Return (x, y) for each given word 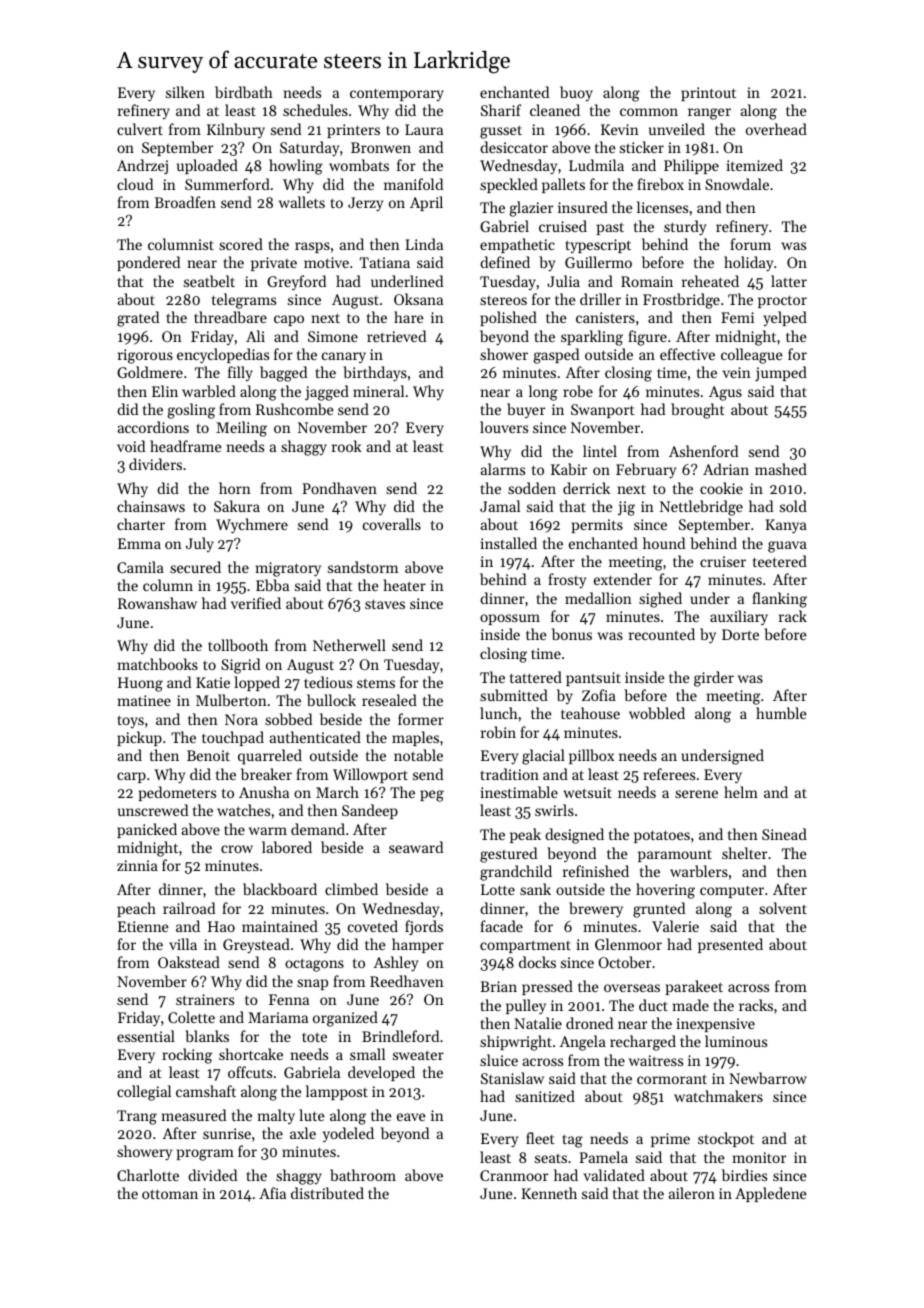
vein (737, 372)
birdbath (244, 92)
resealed (389, 700)
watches (243, 810)
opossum (510, 619)
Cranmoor (514, 1175)
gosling (191, 411)
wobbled (657, 713)
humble (781, 713)
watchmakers (718, 1096)
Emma (139, 543)
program (205, 1155)
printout (708, 94)
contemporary (397, 95)
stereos (503, 300)
